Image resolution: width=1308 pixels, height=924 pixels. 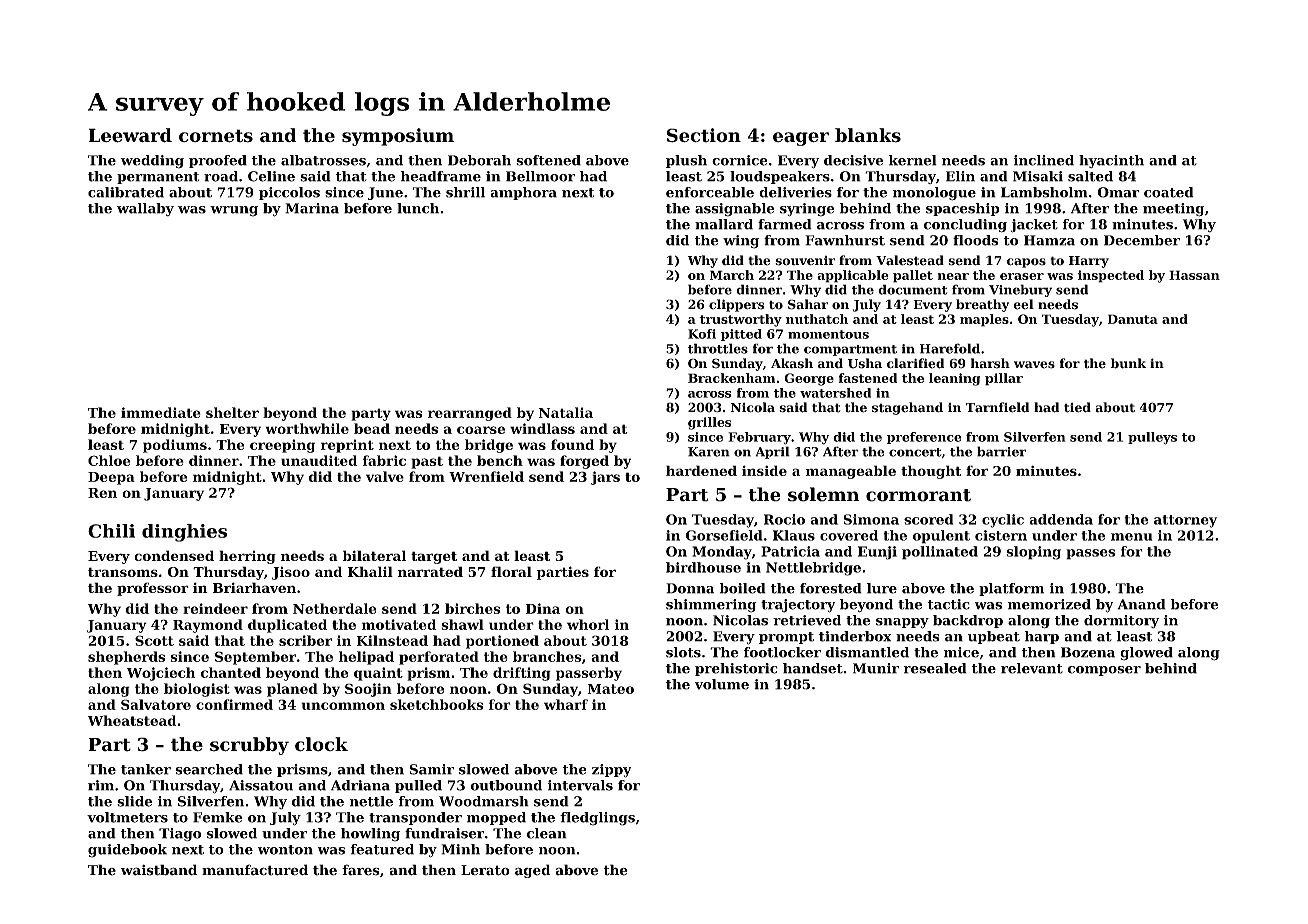 What do you see at coordinates (385, 193) in the document?
I see `June` at bounding box center [385, 193].
